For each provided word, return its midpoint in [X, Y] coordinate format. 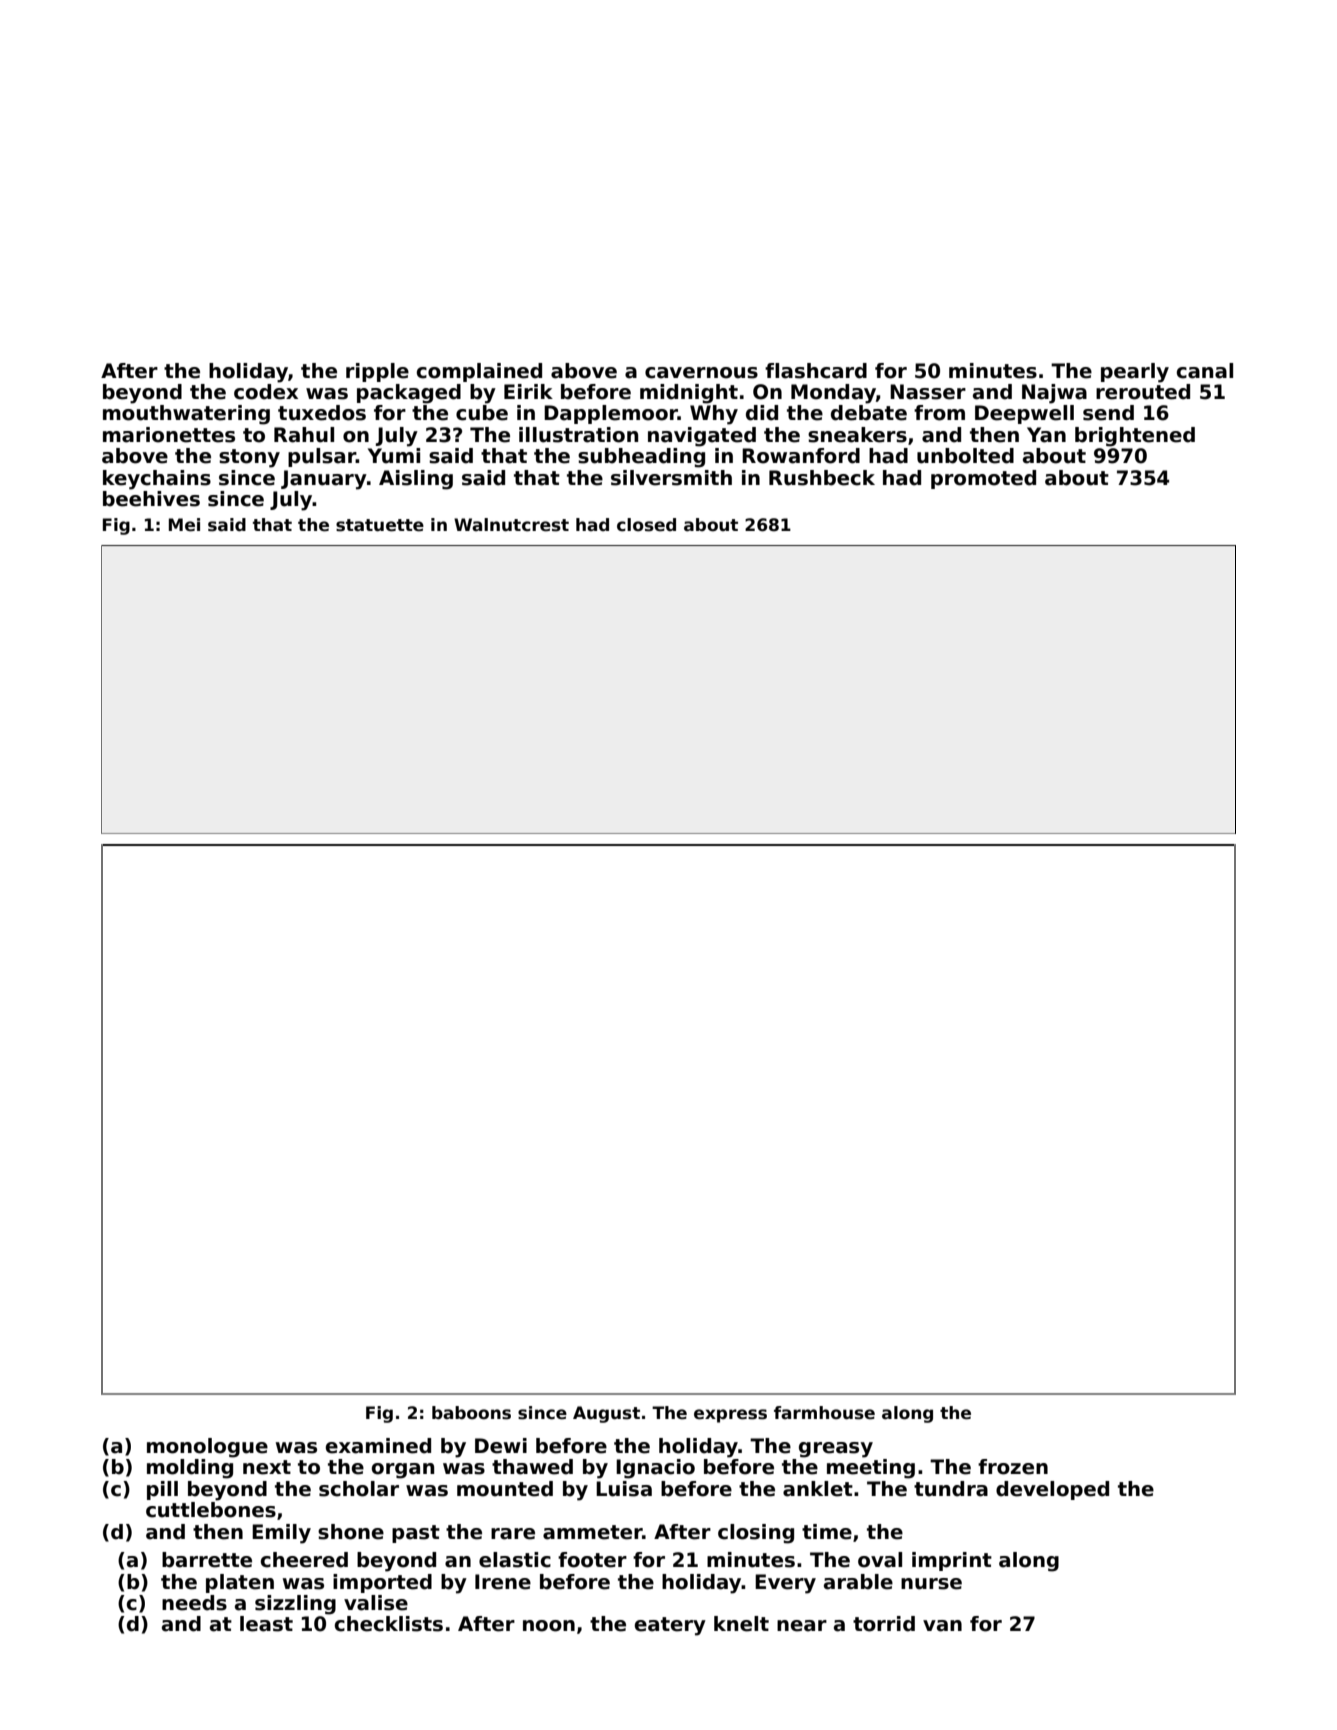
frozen [1013, 1467]
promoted [983, 479]
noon [549, 1626]
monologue [207, 1448]
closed [646, 525]
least [266, 1624]
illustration [578, 435]
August [606, 1414]
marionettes [169, 435]
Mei [184, 525]
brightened [1135, 437]
